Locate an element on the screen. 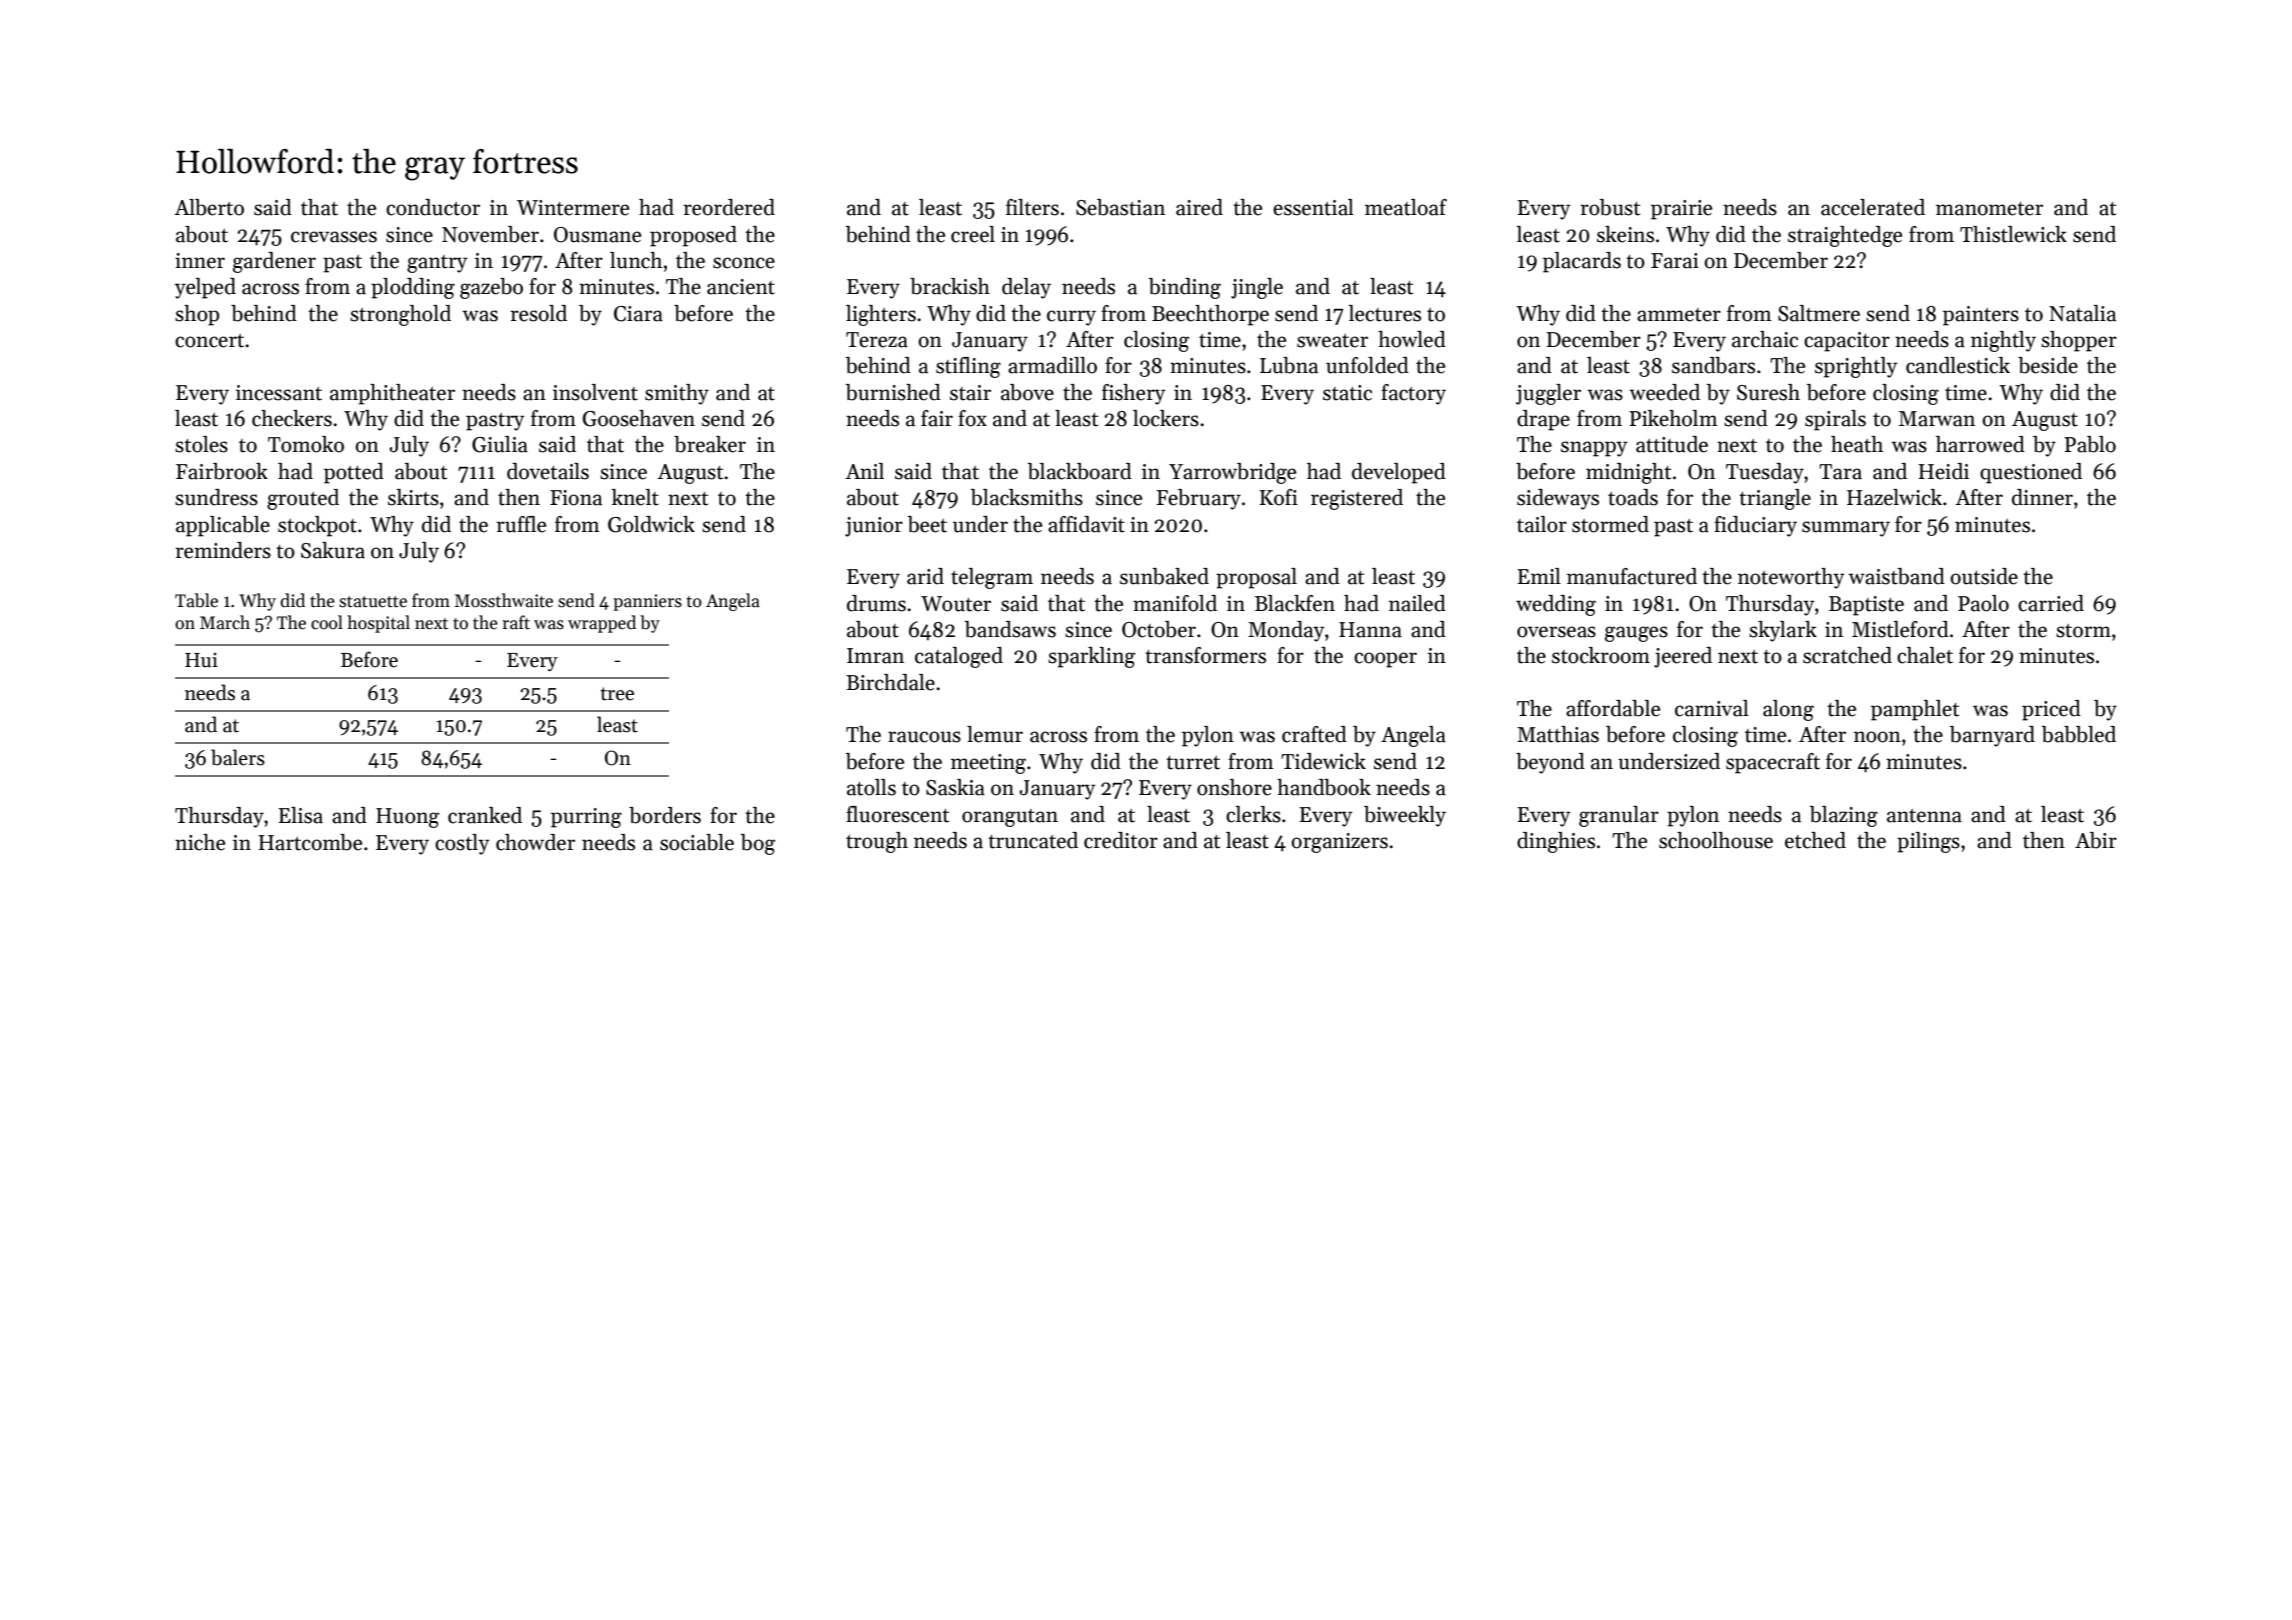  reordered is located at coordinates (729, 207).
